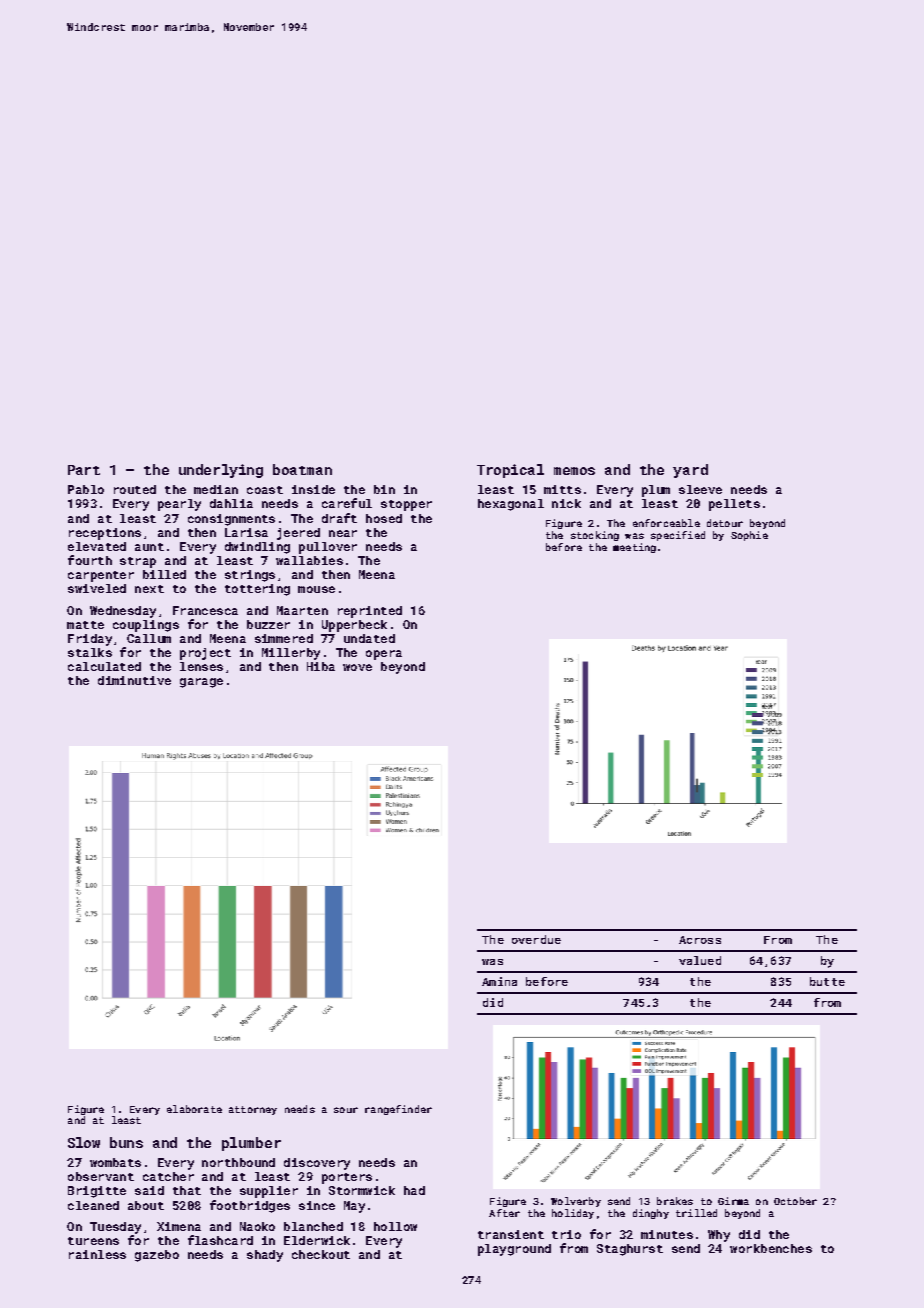 This screenshot has height=1308, width=924. I want to click on butte, so click(827, 981).
